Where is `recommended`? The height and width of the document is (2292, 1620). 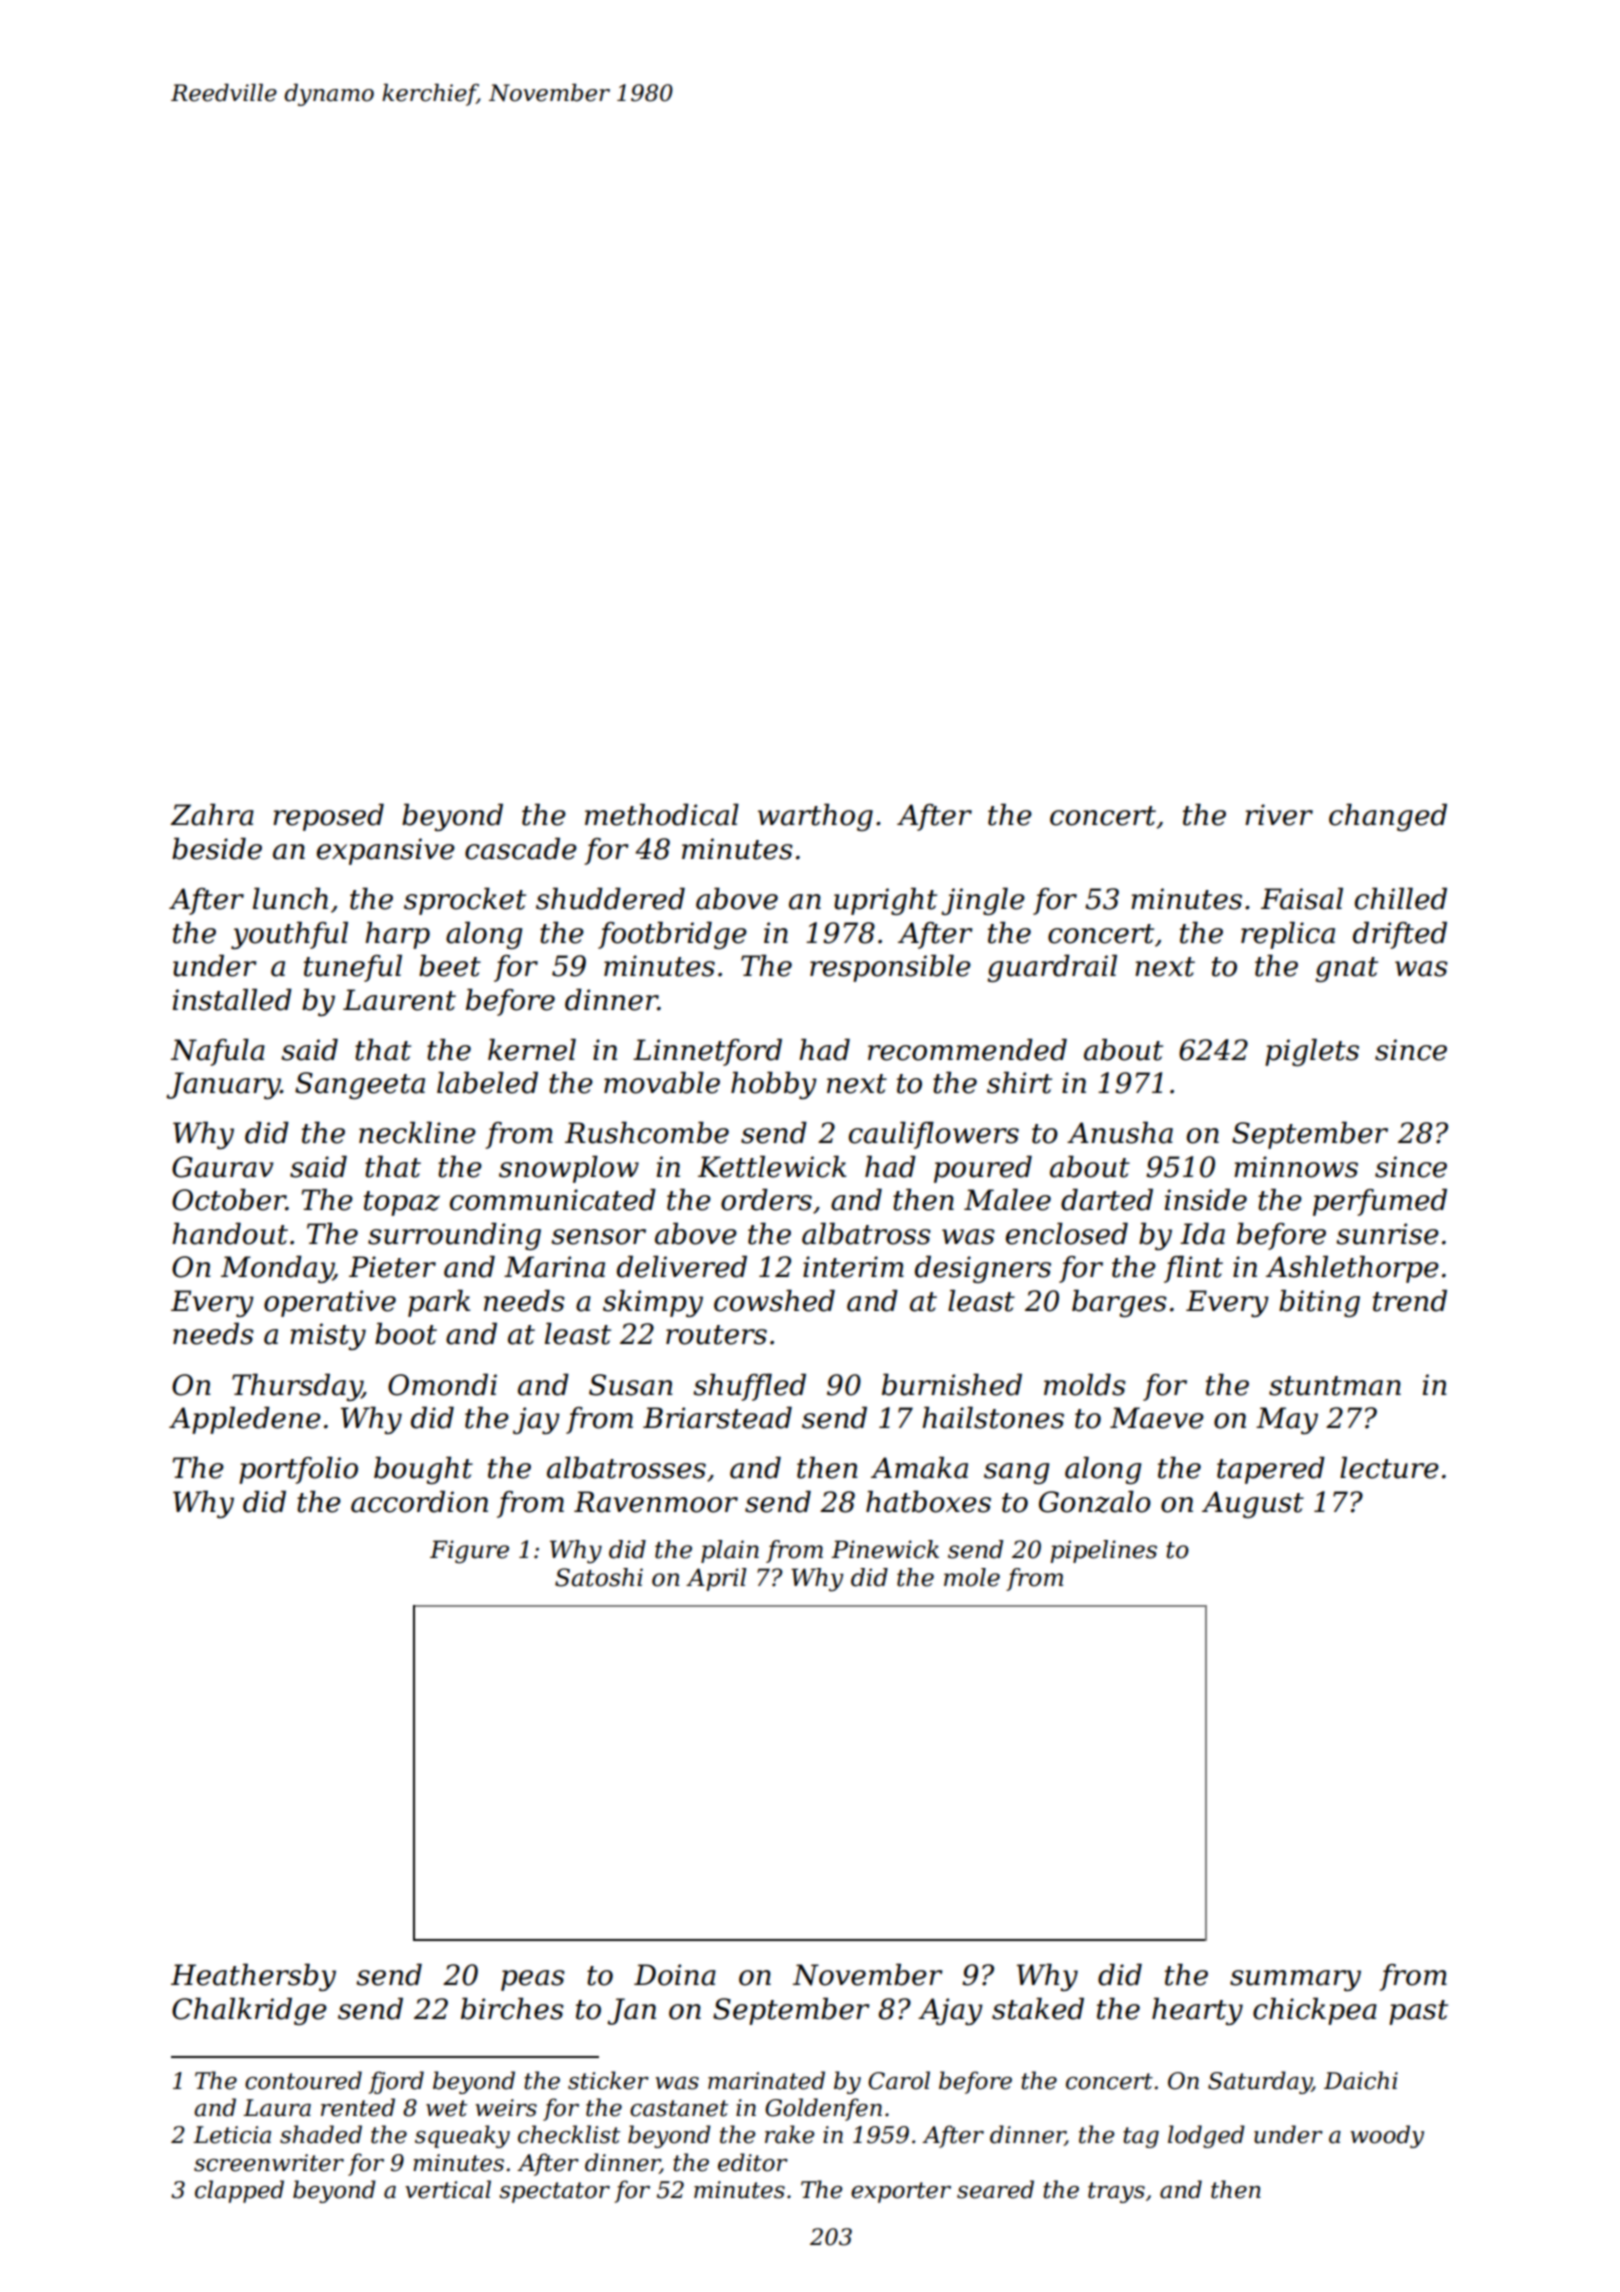 recommended is located at coordinates (967, 1050).
